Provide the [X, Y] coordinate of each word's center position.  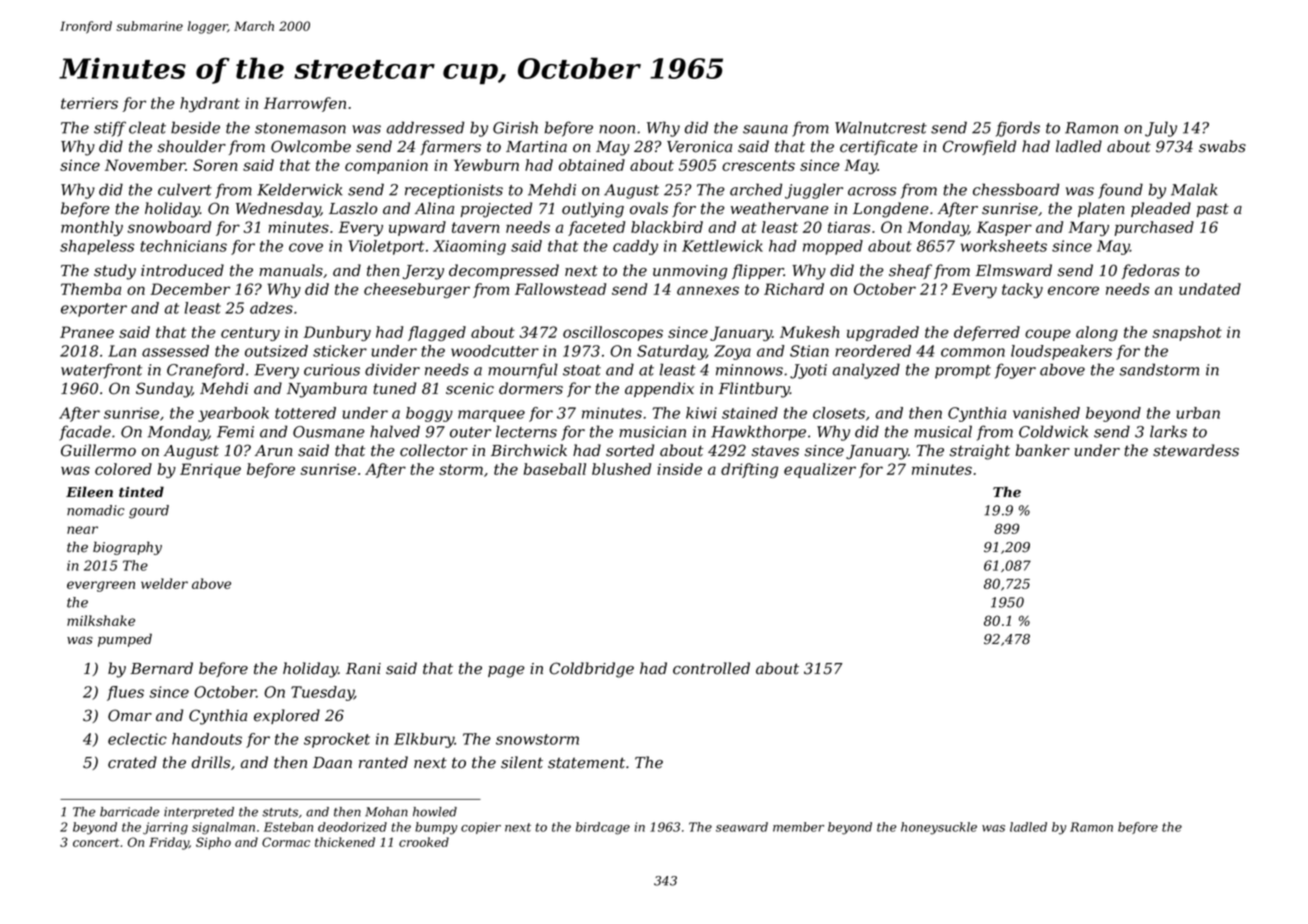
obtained [592, 165]
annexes [708, 290]
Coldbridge [591, 670]
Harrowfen [305, 104]
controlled [711, 668]
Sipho [213, 843]
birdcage [603, 828]
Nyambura [327, 390]
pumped [125, 640]
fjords [1018, 129]
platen [1101, 209]
